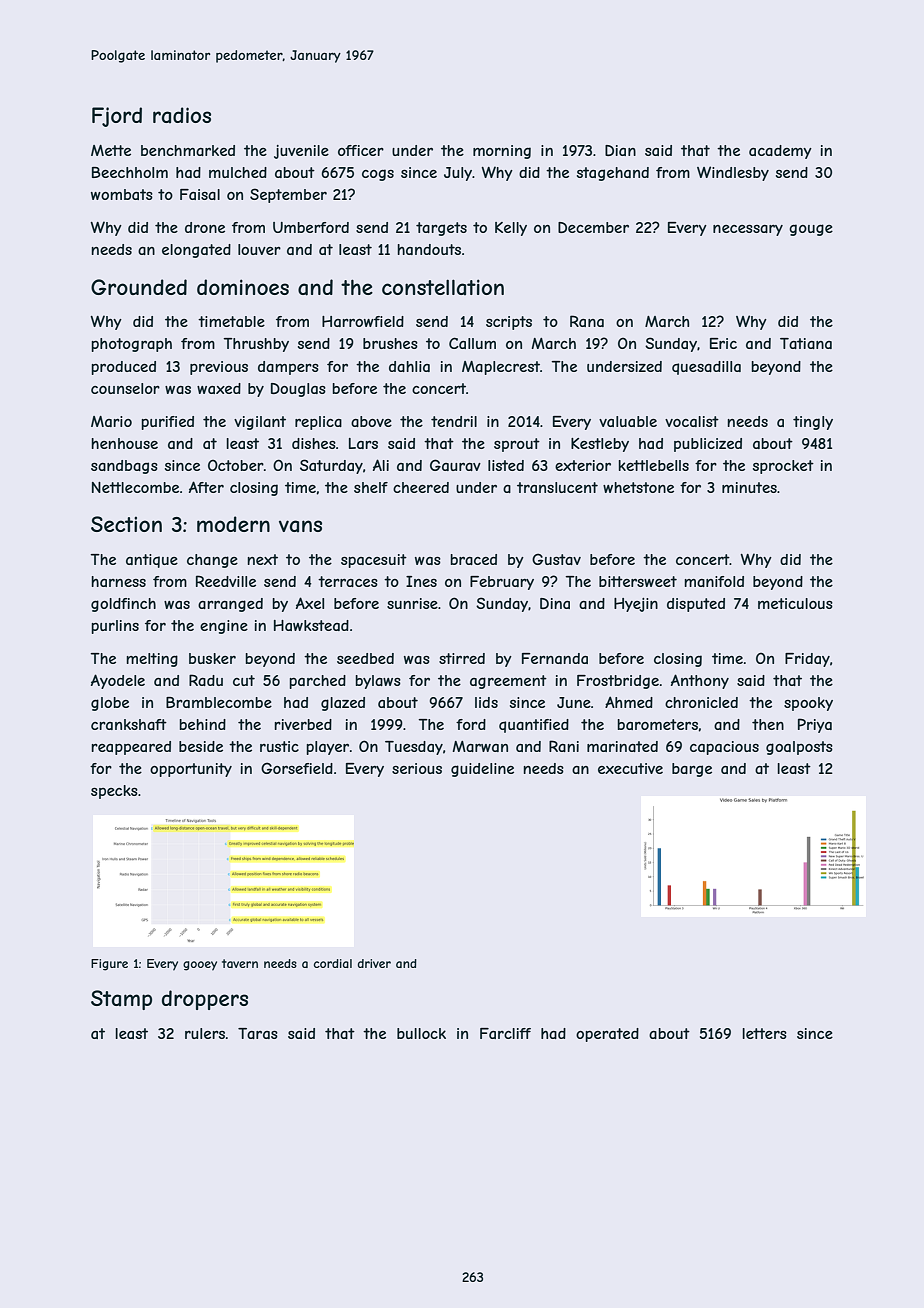  What do you see at coordinates (808, 704) in the screenshot?
I see `spooky` at bounding box center [808, 704].
